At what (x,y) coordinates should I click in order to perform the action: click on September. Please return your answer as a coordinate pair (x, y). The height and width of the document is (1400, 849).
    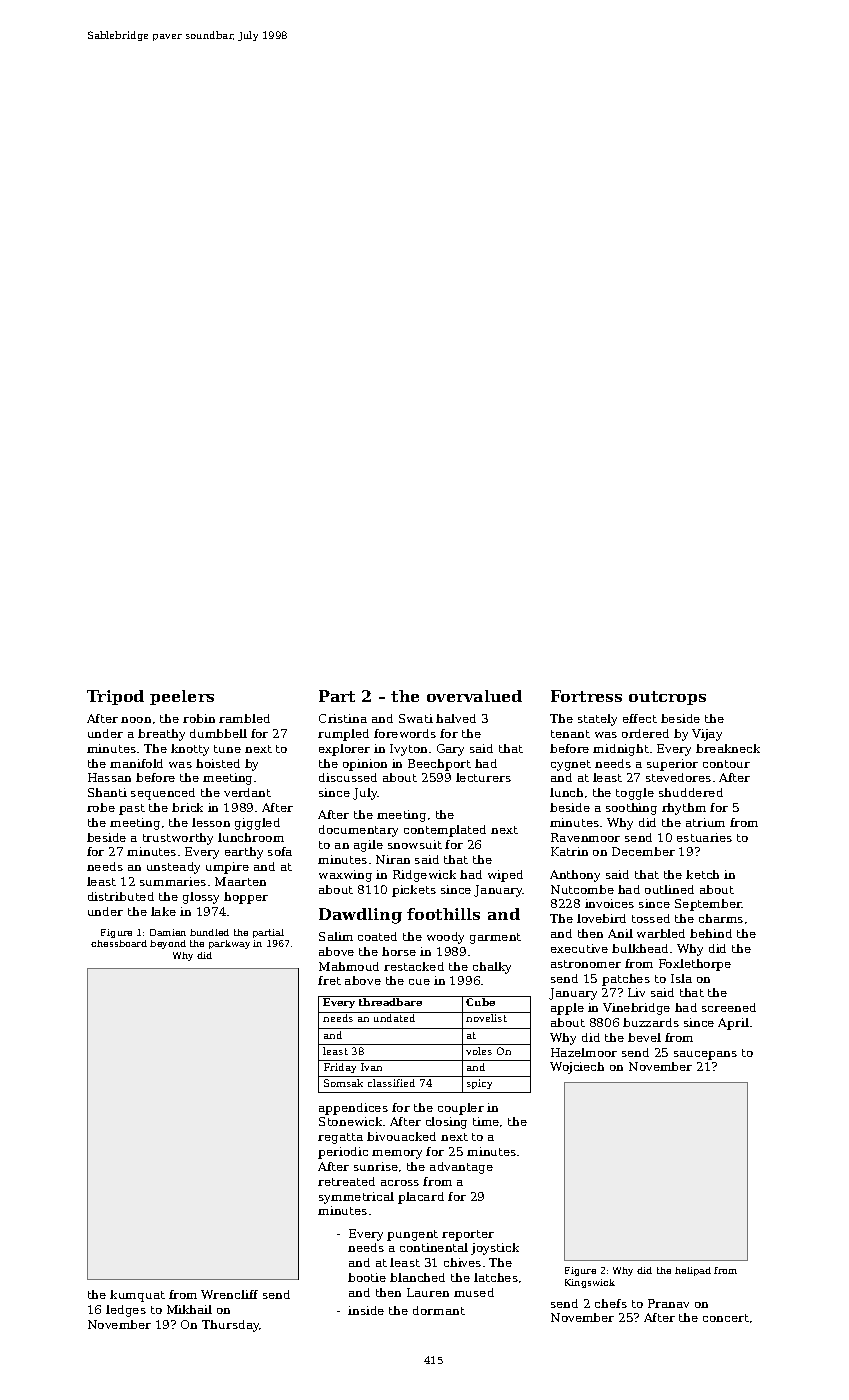
    Looking at the image, I should click on (708, 905).
